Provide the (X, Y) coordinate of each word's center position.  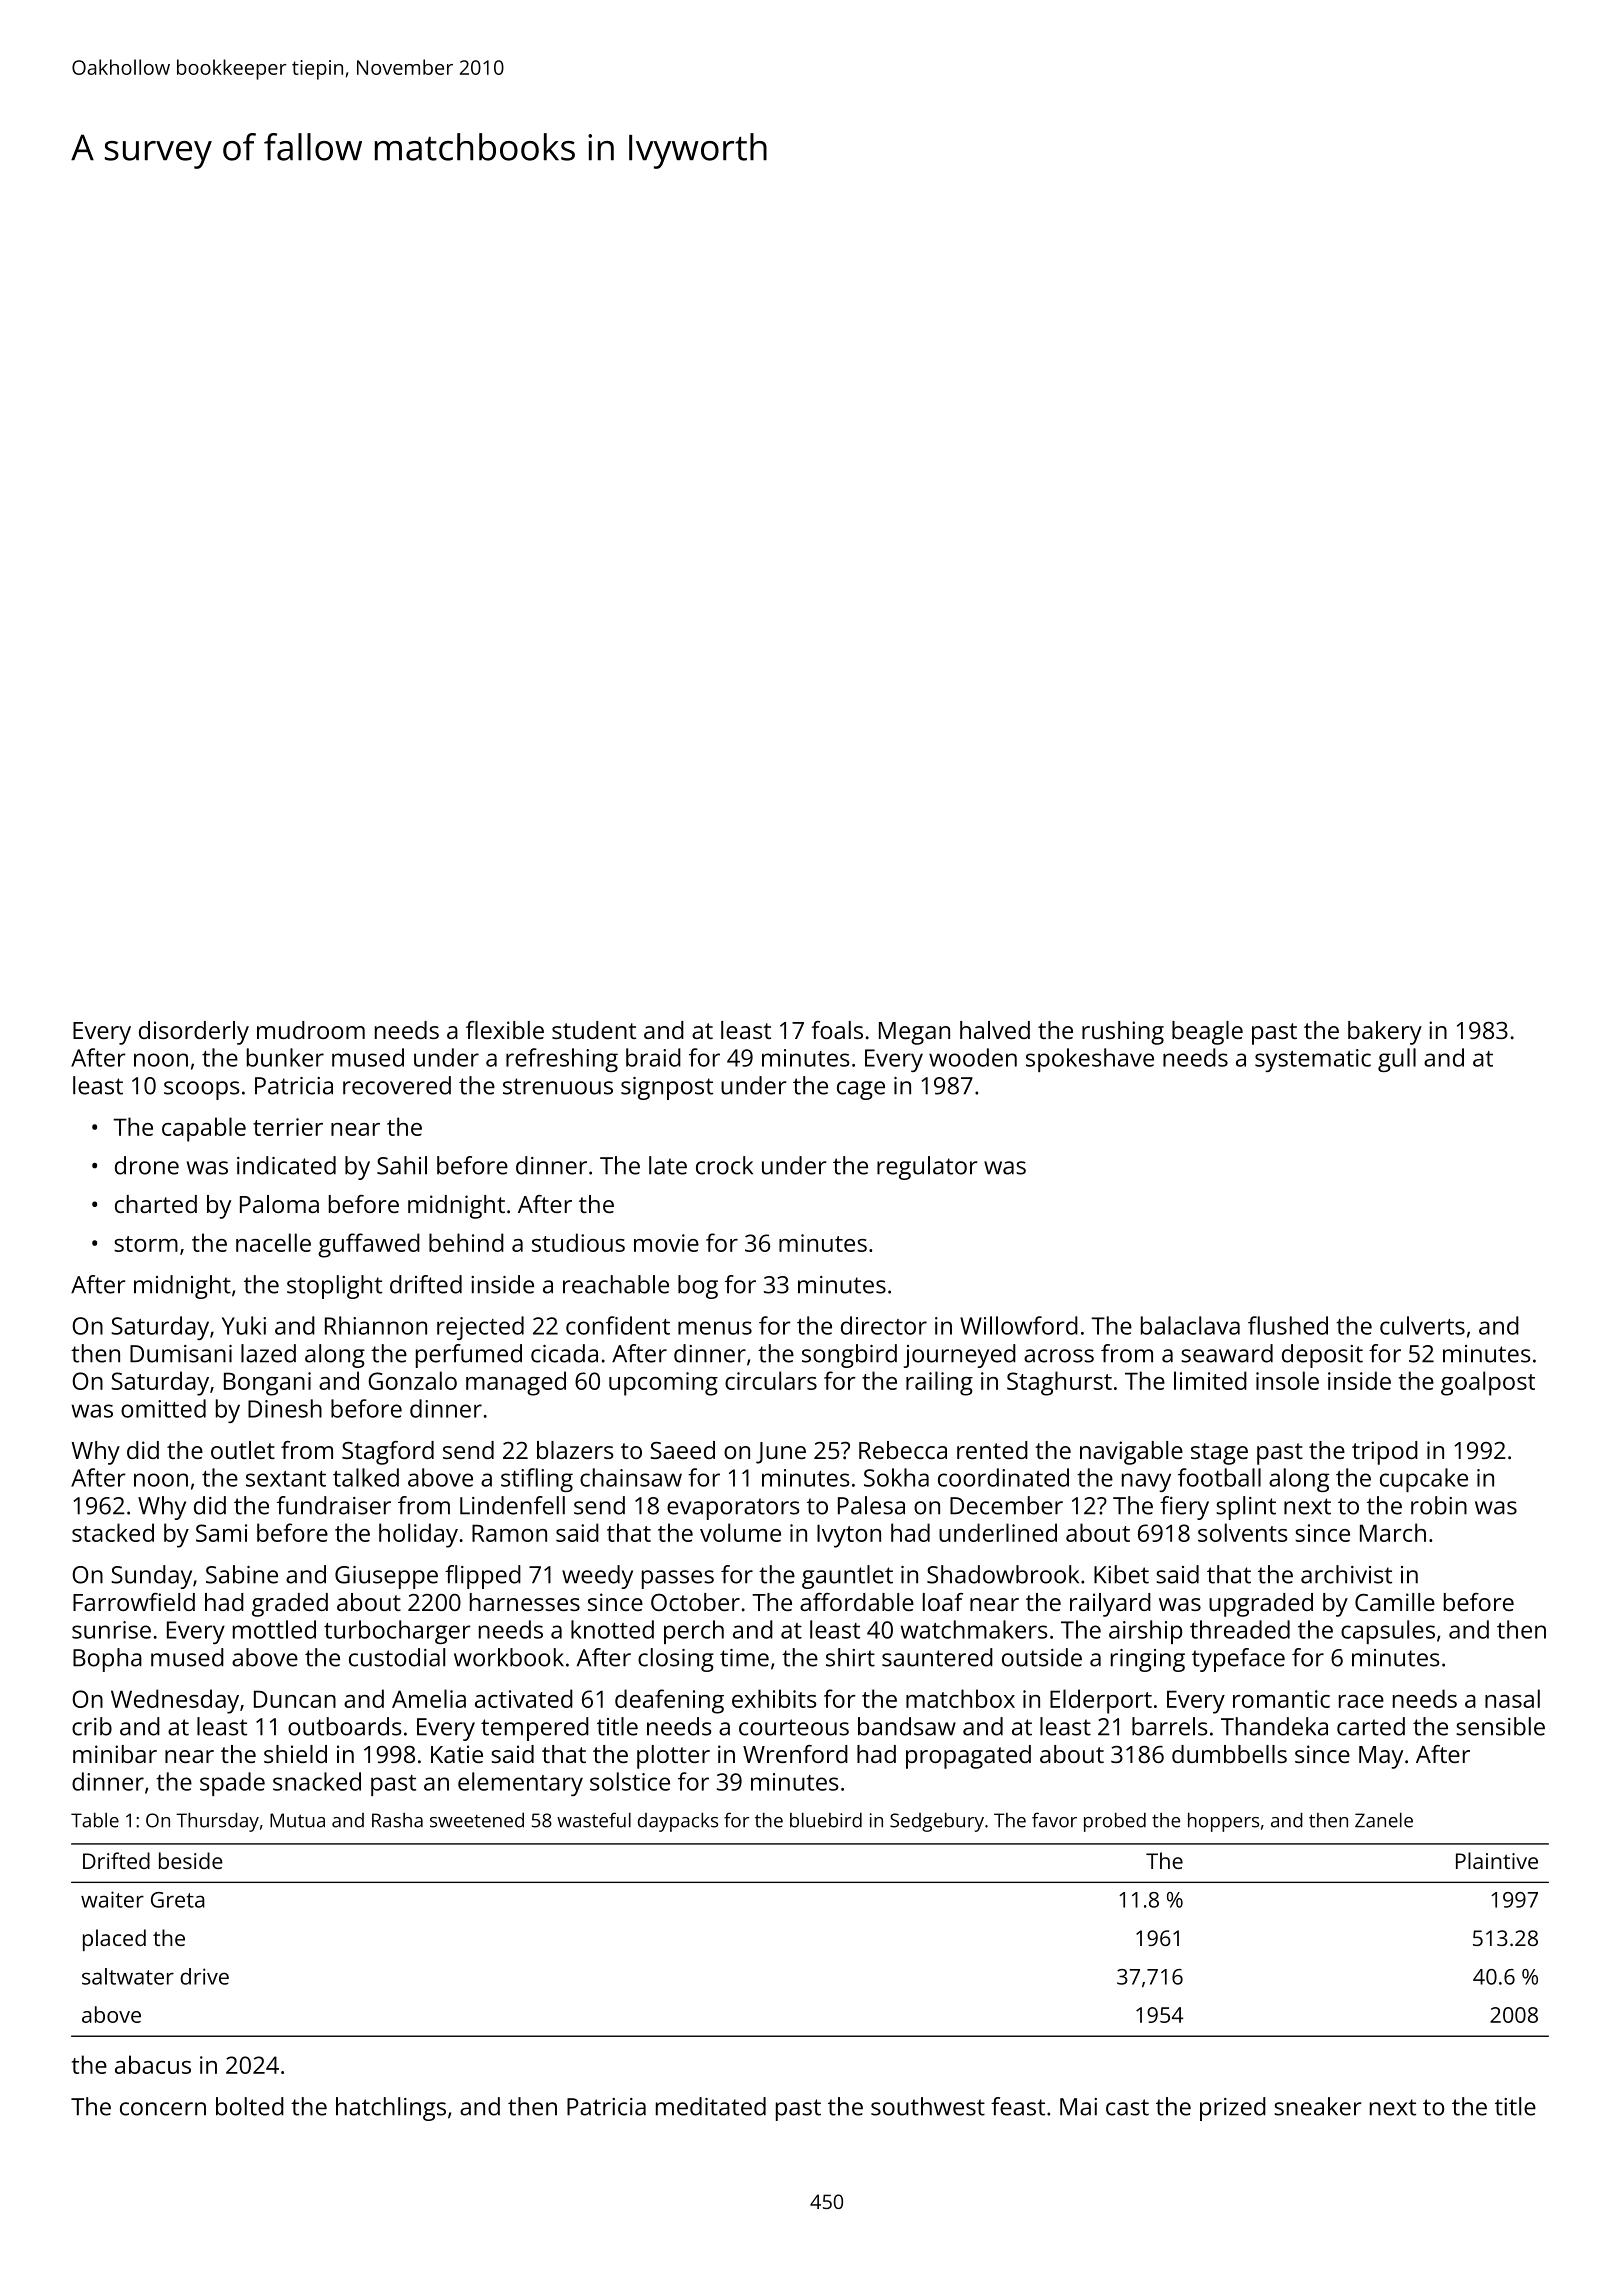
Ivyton (849, 1536)
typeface (1238, 1660)
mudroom (311, 1030)
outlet (243, 1450)
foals (837, 1030)
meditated (711, 2106)
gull (1397, 1060)
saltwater (128, 1976)
